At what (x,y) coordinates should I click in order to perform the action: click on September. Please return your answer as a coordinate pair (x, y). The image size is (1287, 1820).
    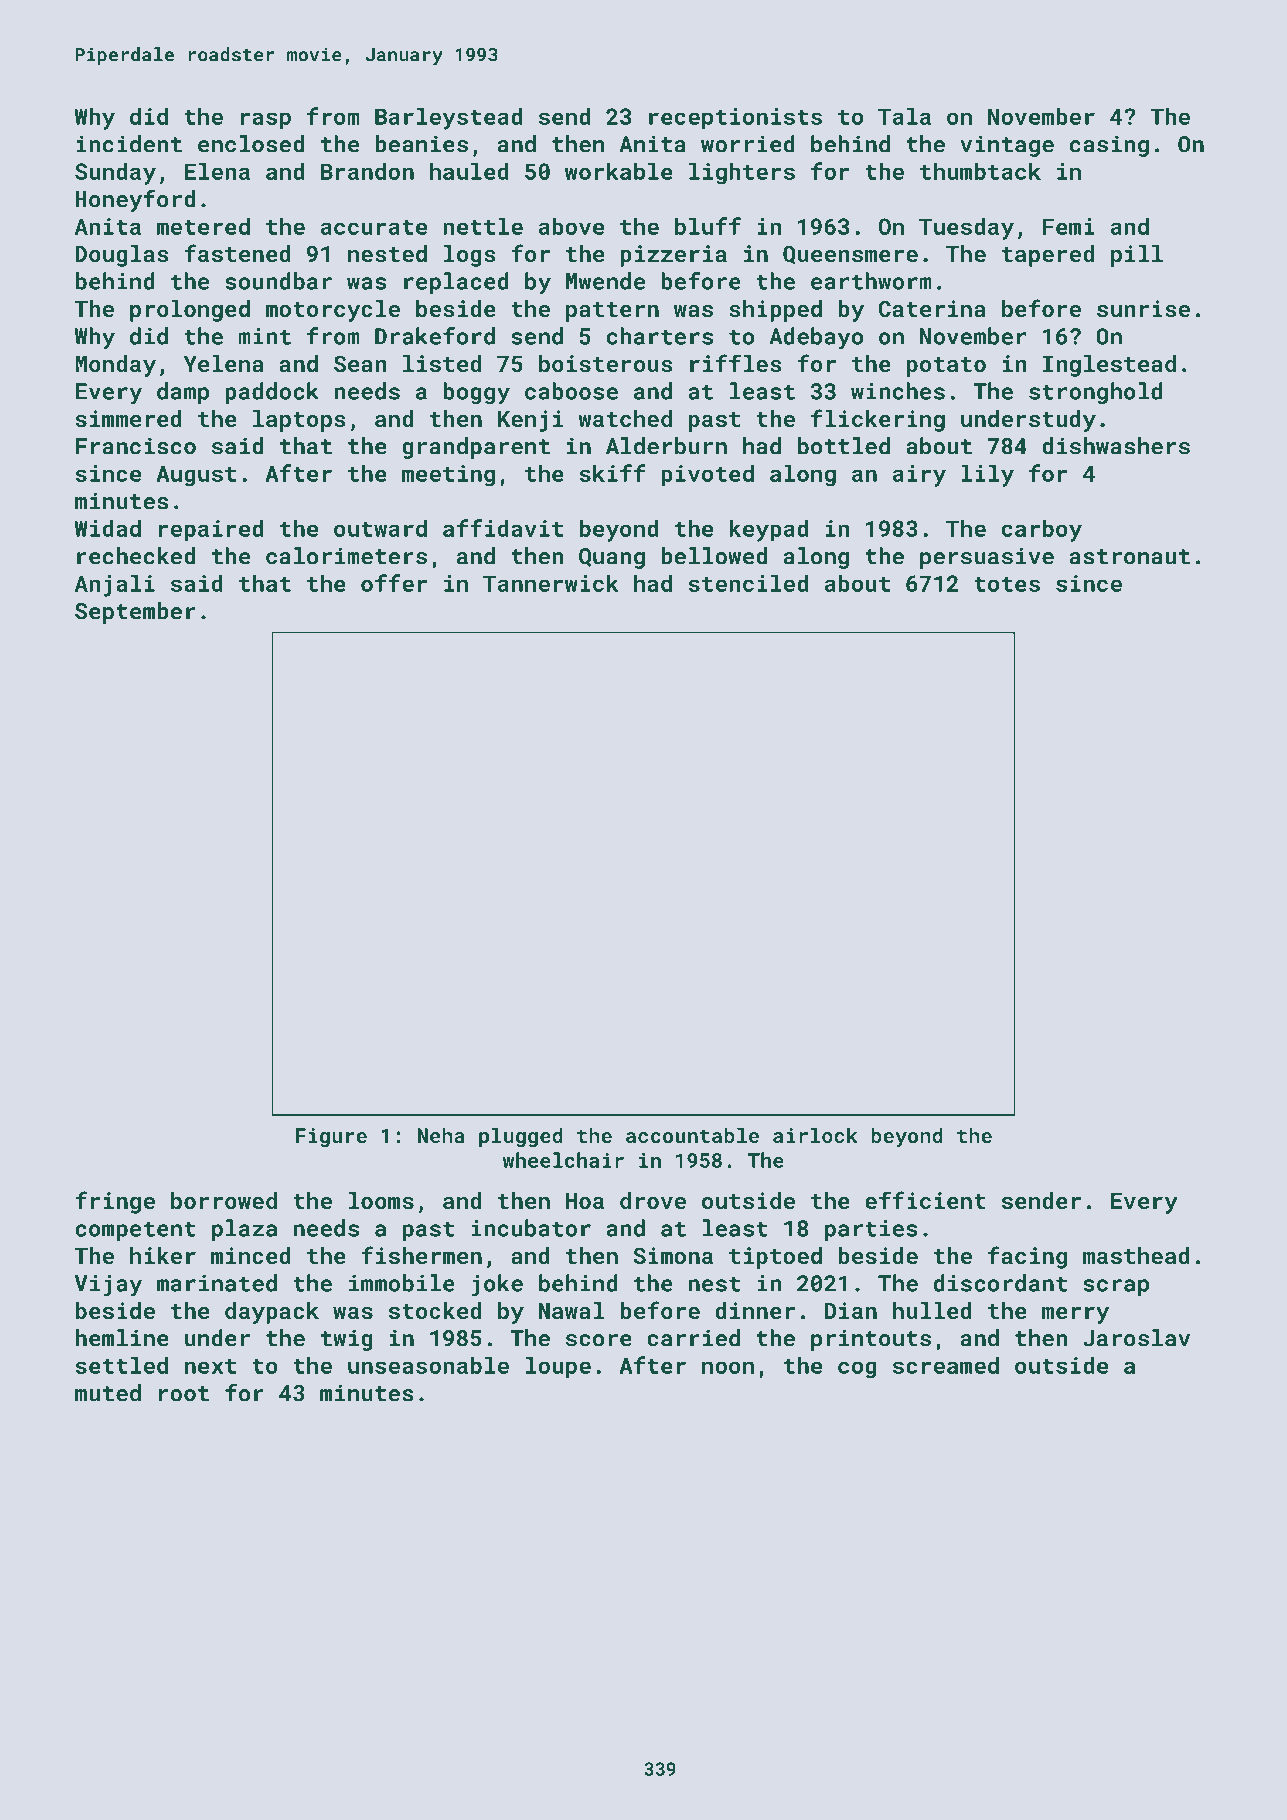
    Looking at the image, I should click on (135, 613).
